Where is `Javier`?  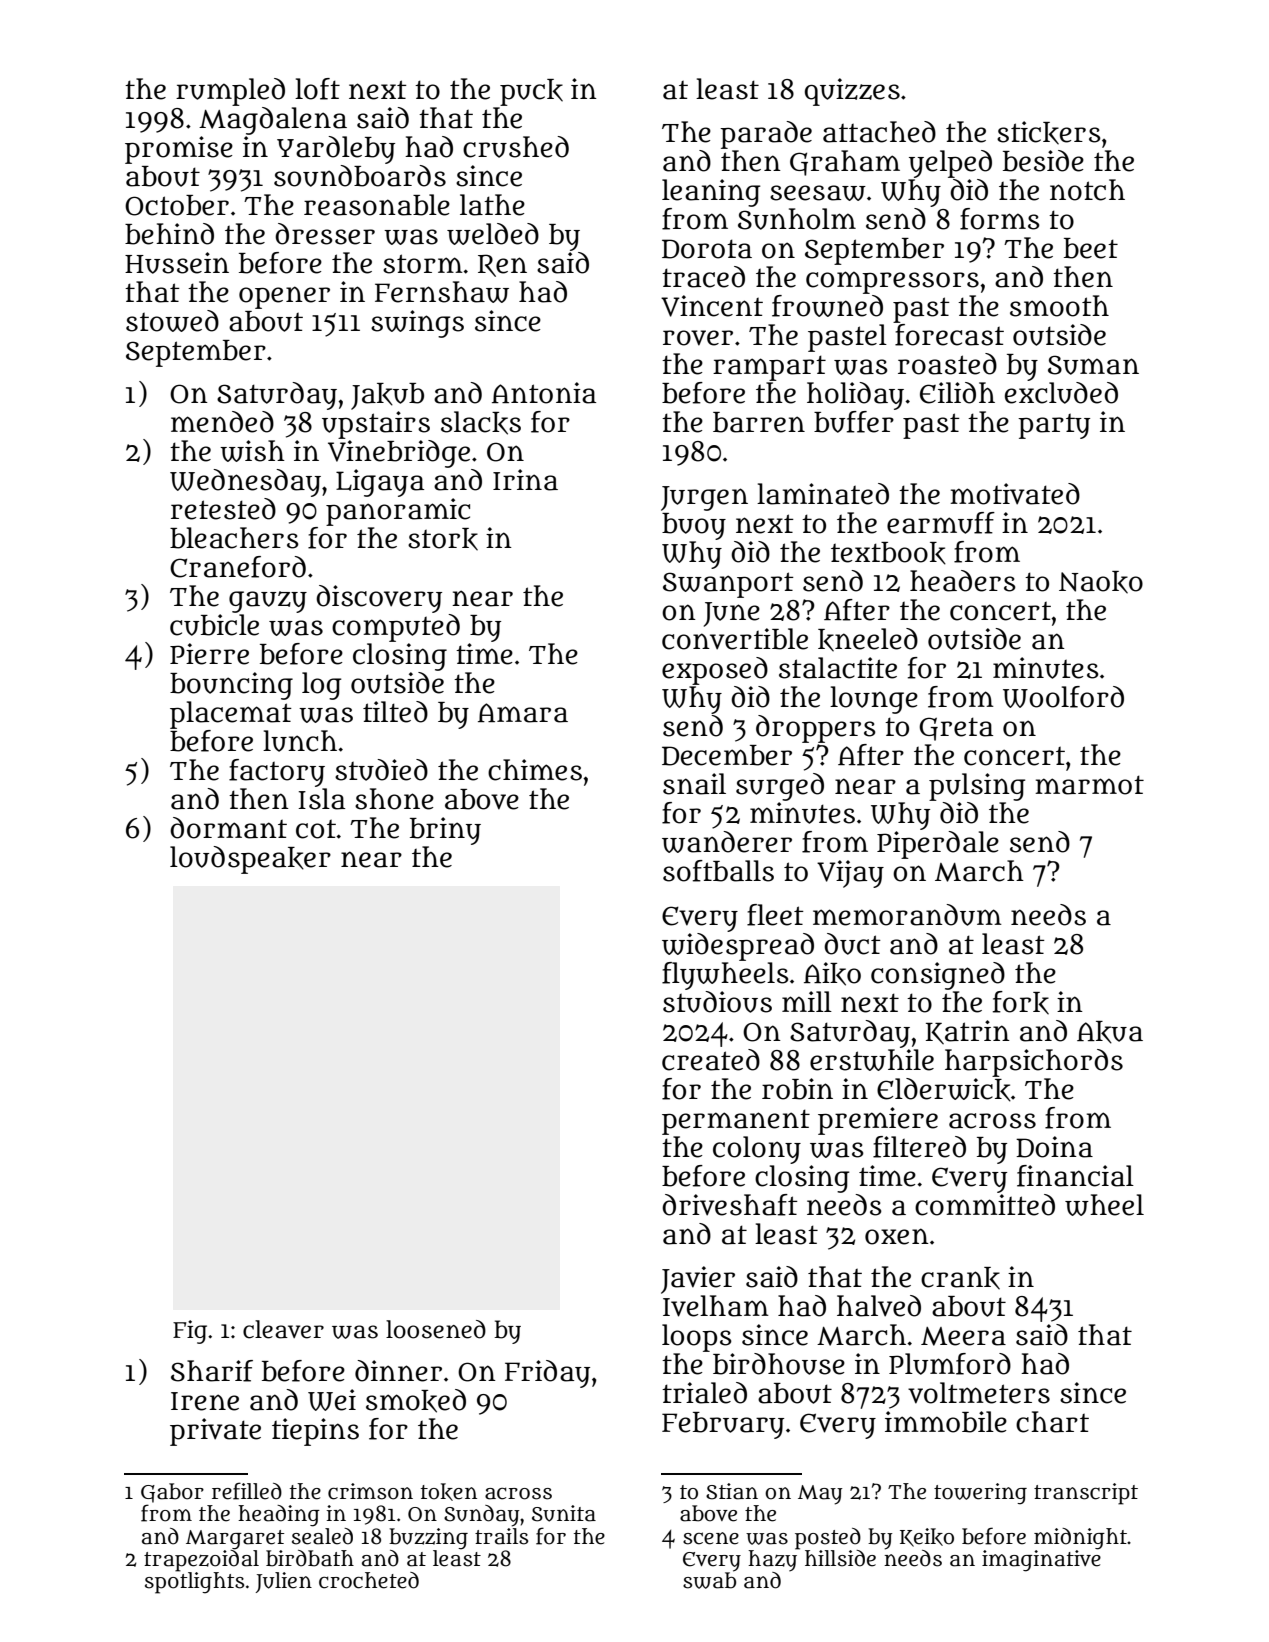 Javier is located at coordinates (698, 1280).
